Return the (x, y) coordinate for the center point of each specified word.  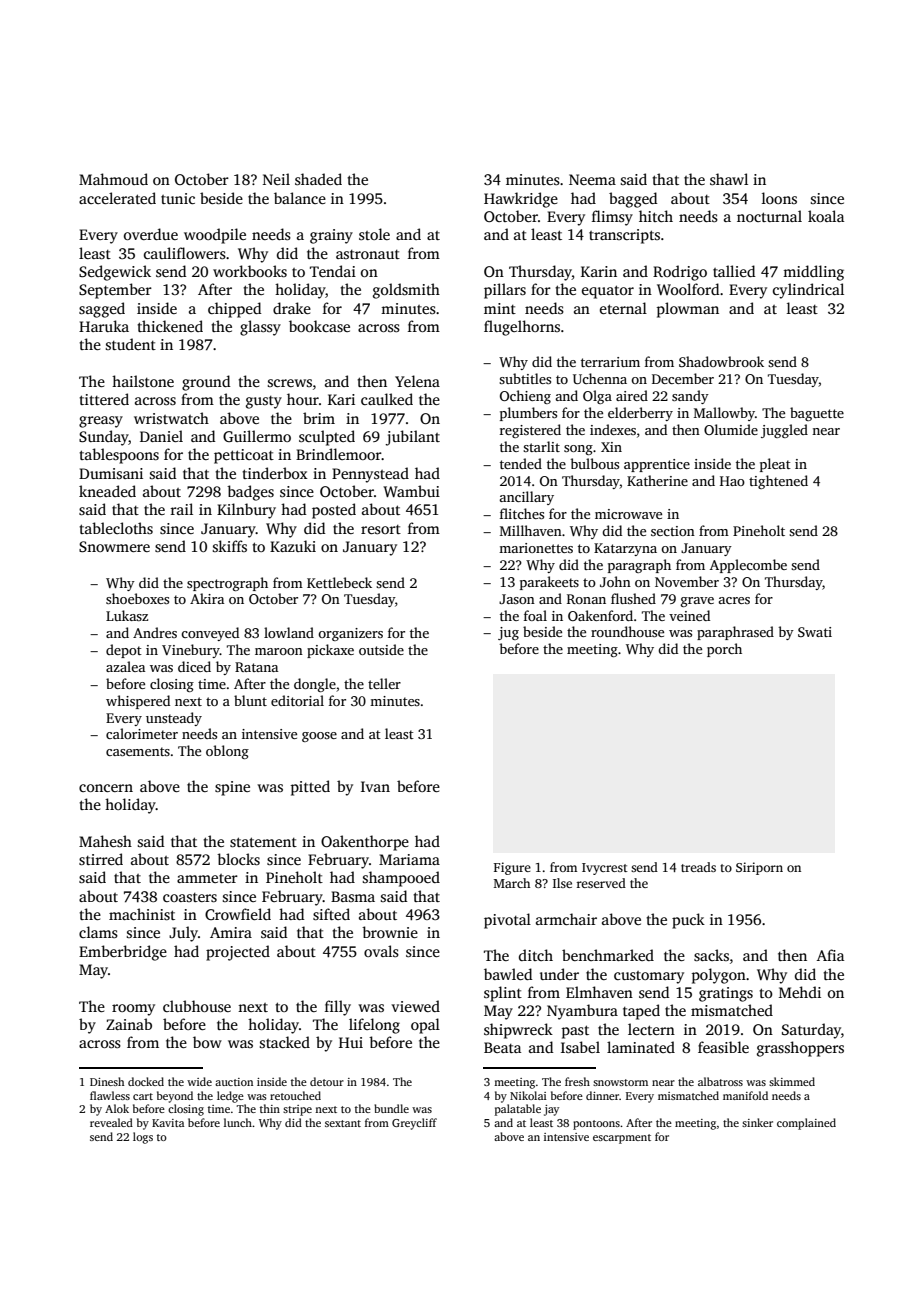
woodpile (215, 236)
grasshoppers (800, 1049)
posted (334, 511)
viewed (415, 1006)
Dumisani (111, 473)
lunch (238, 1122)
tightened (778, 482)
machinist (142, 914)
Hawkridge (521, 200)
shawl (729, 179)
